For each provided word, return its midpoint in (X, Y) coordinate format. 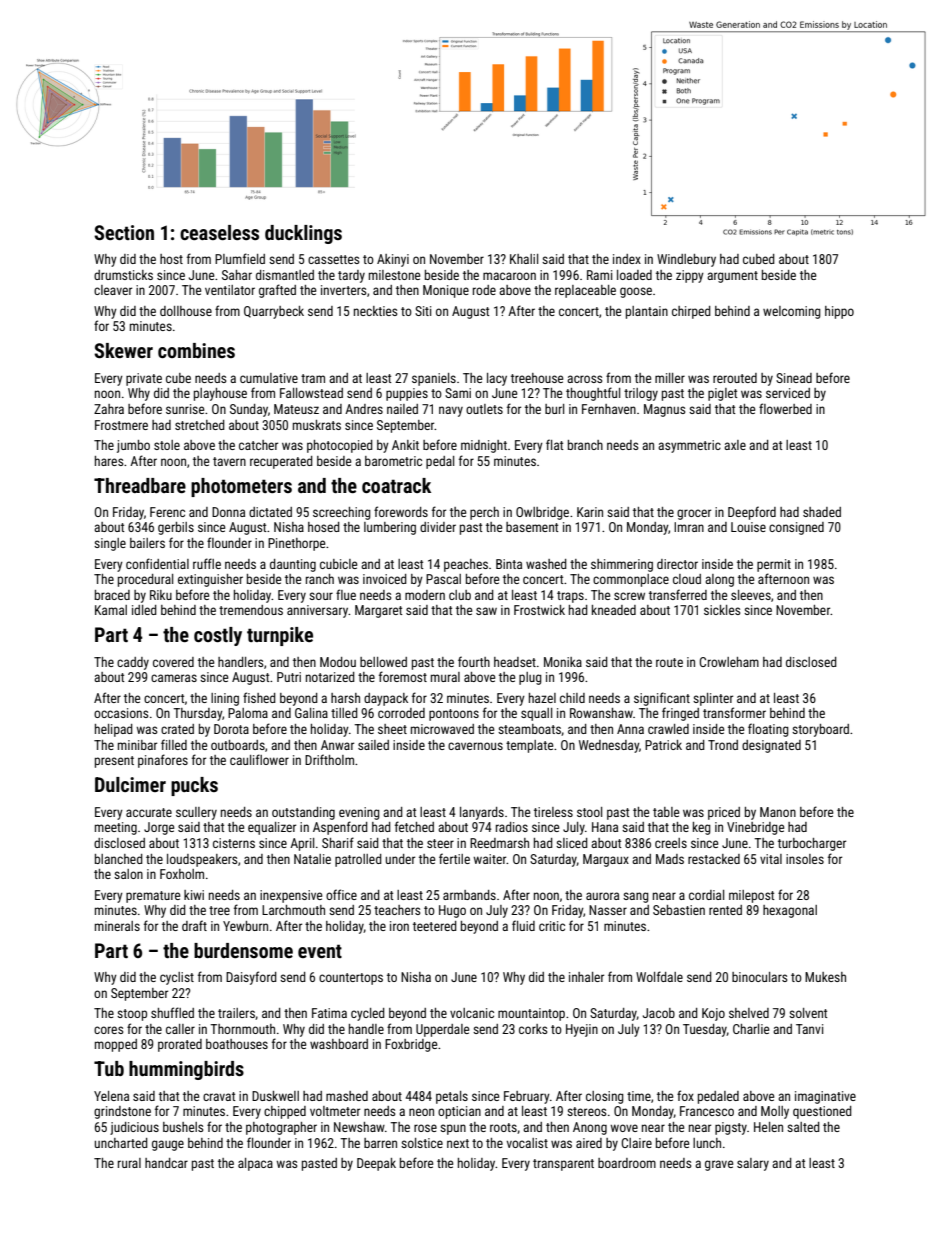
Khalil (524, 259)
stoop (132, 1015)
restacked (714, 859)
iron (399, 926)
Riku (161, 595)
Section (124, 232)
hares (109, 461)
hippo (839, 312)
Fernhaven (609, 409)
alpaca (255, 1164)
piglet (722, 394)
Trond (723, 745)
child (572, 698)
